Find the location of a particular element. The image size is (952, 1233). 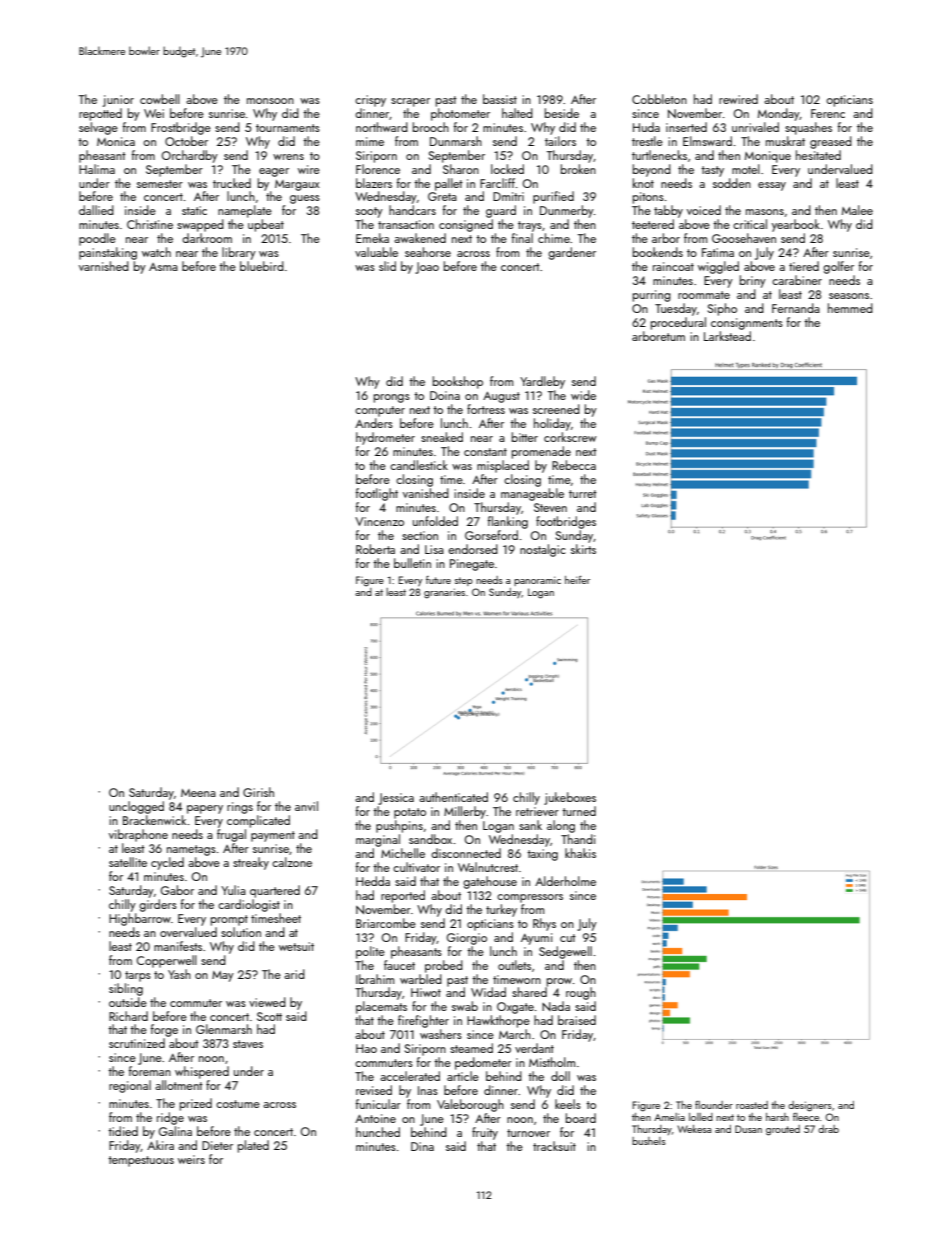

washers is located at coordinates (441, 1034).
